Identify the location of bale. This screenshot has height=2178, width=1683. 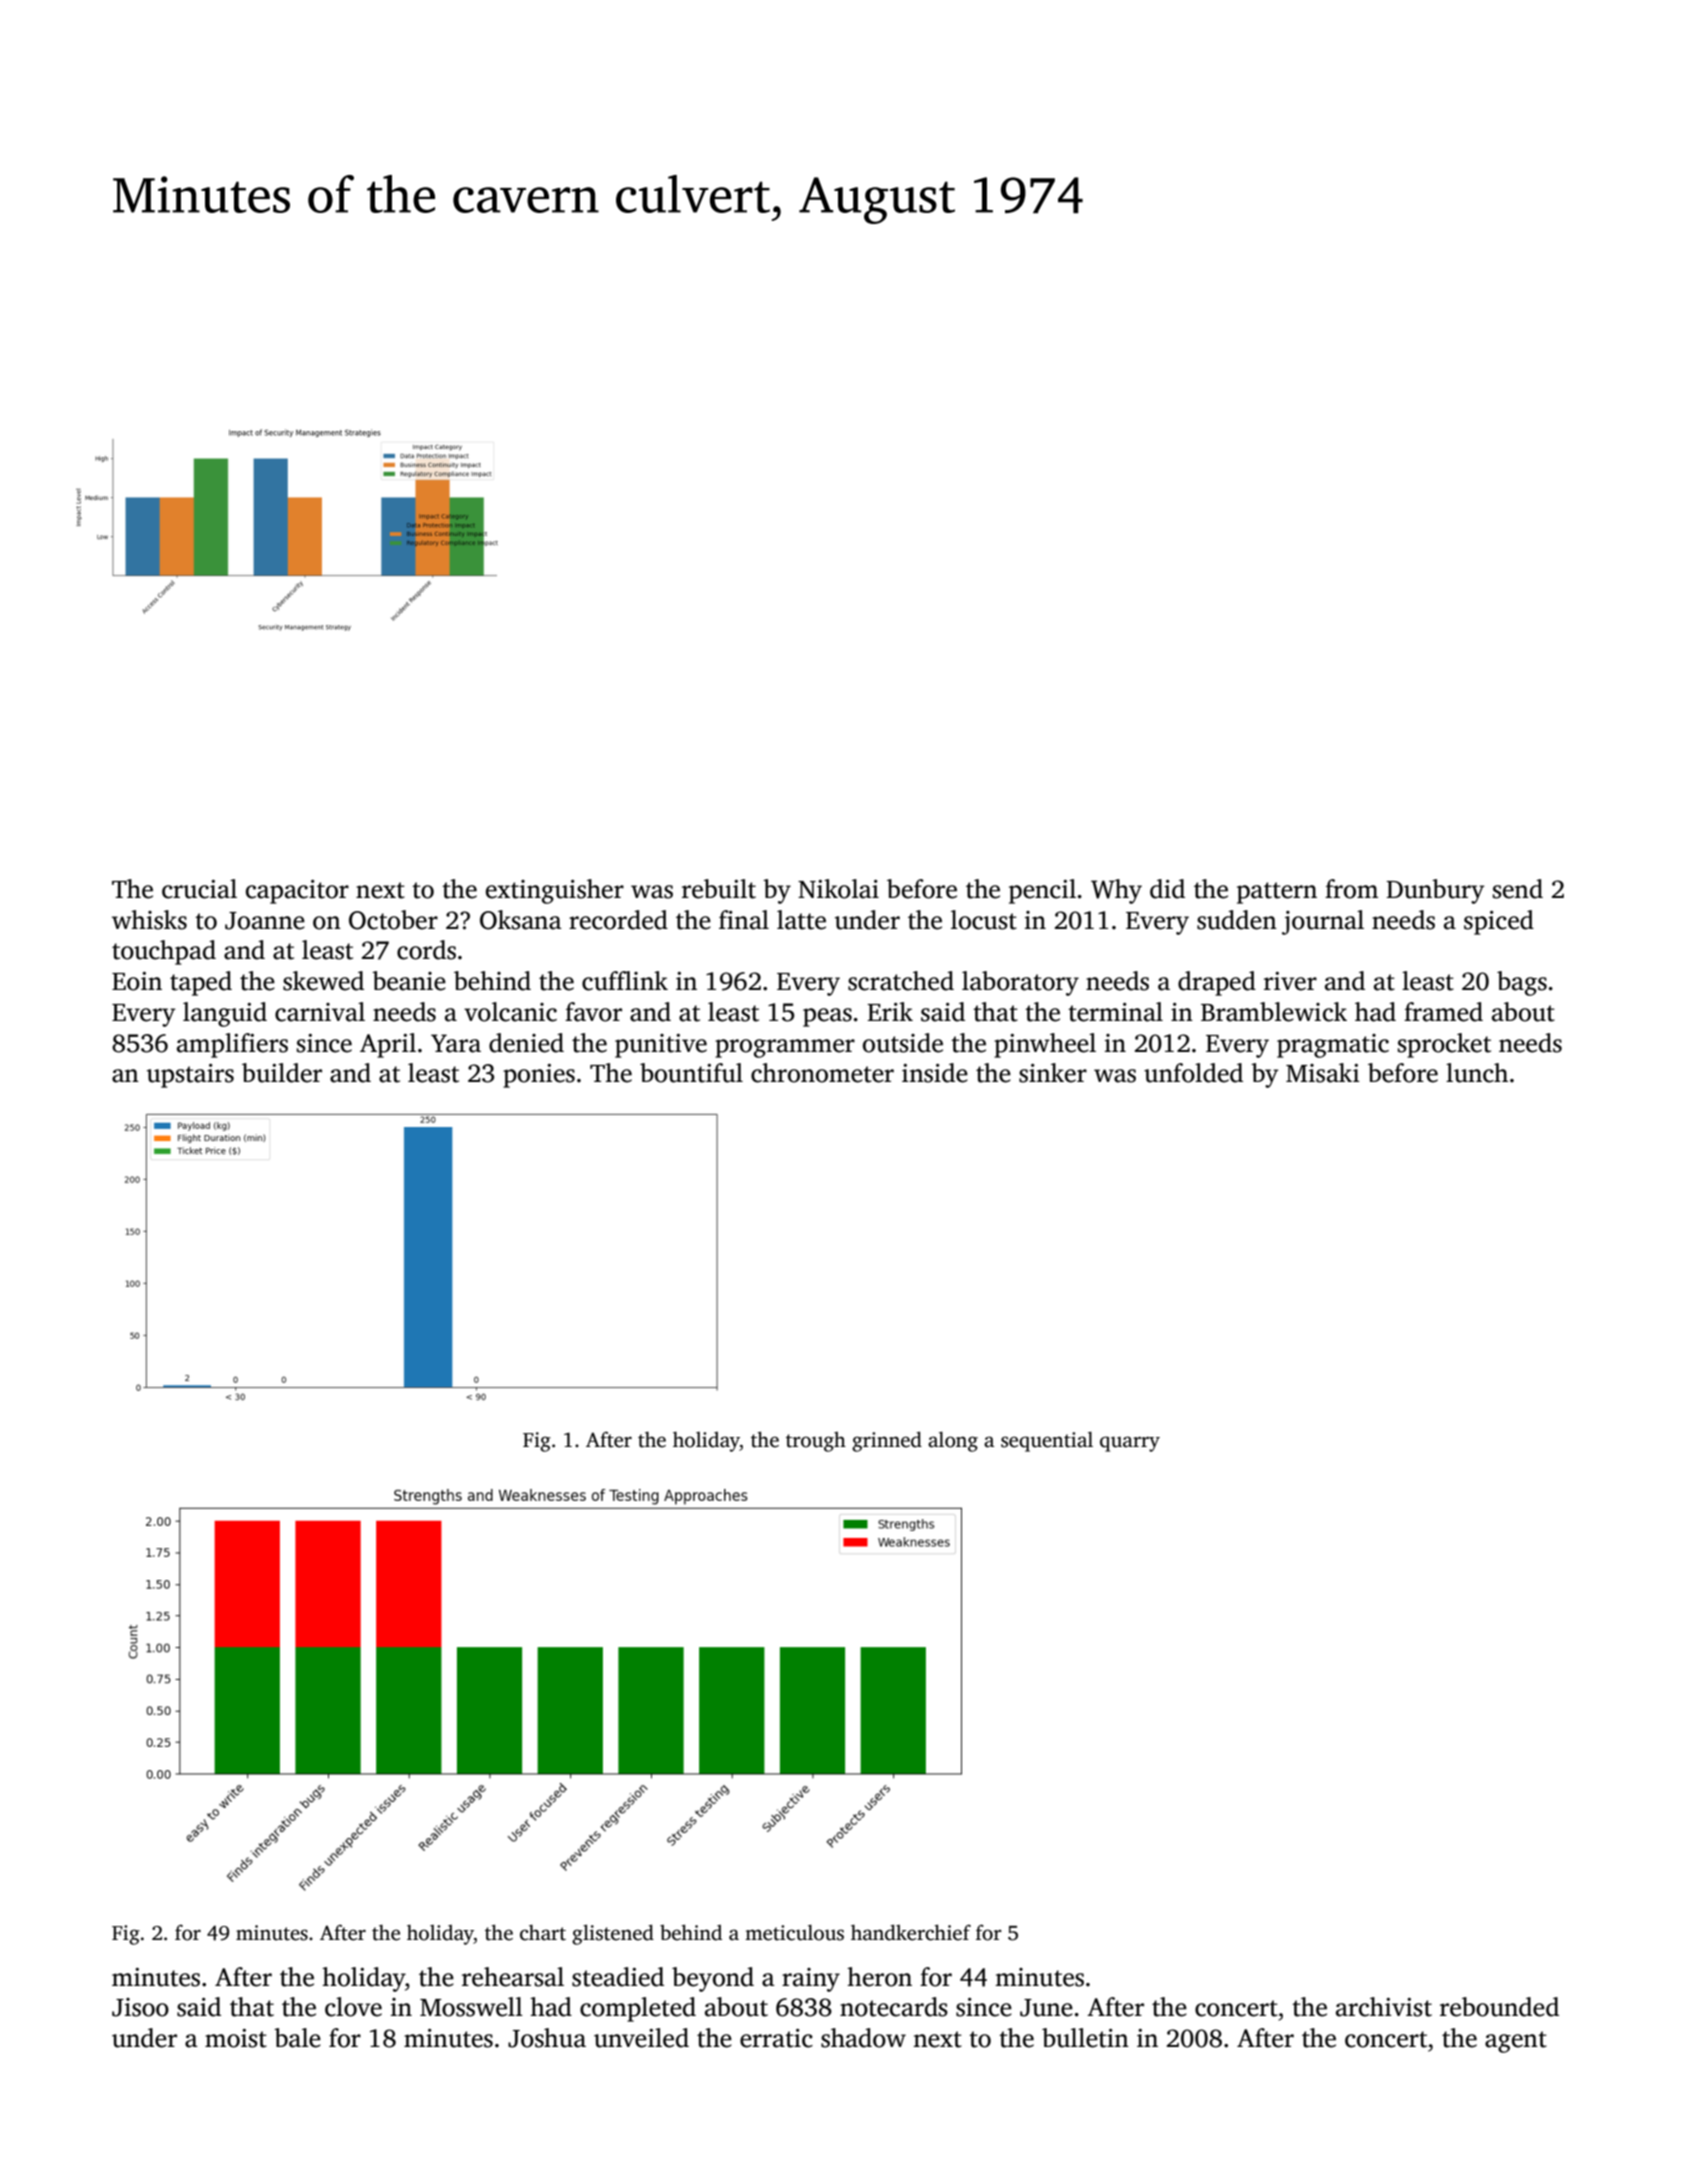
(297, 2038).
